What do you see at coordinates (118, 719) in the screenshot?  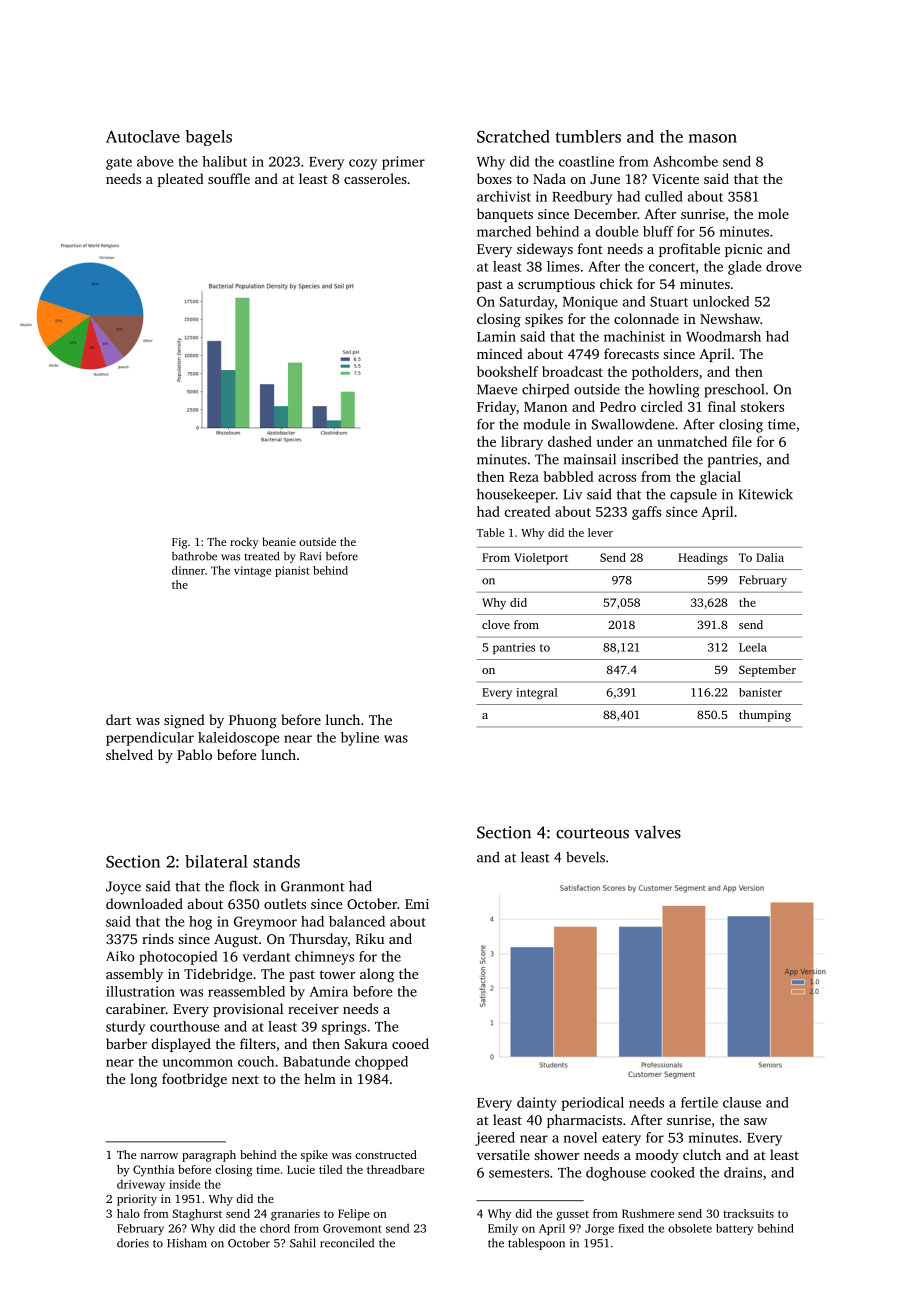 I see `dart` at bounding box center [118, 719].
